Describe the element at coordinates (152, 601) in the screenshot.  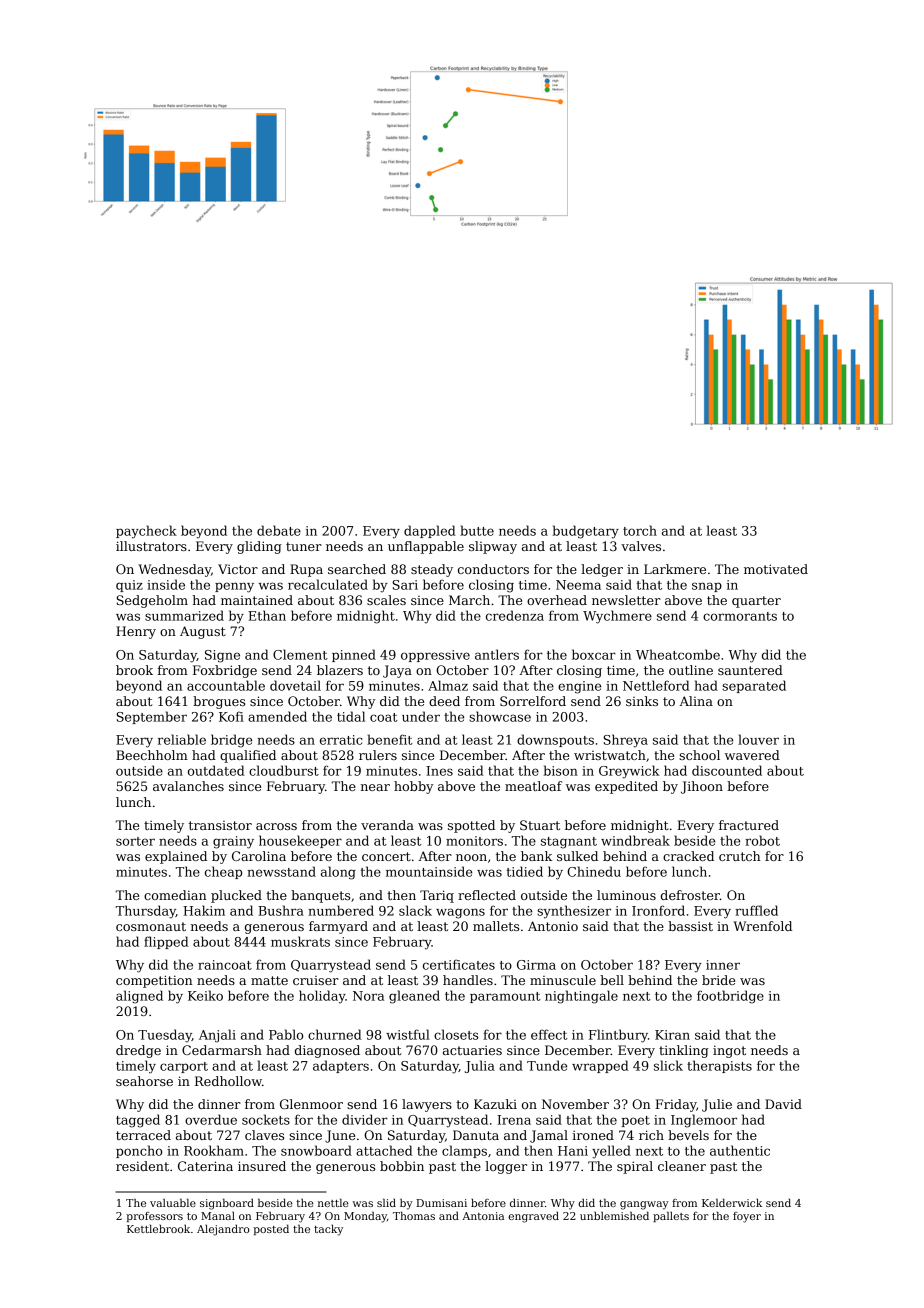
I see `Sedgeholm` at that location.
